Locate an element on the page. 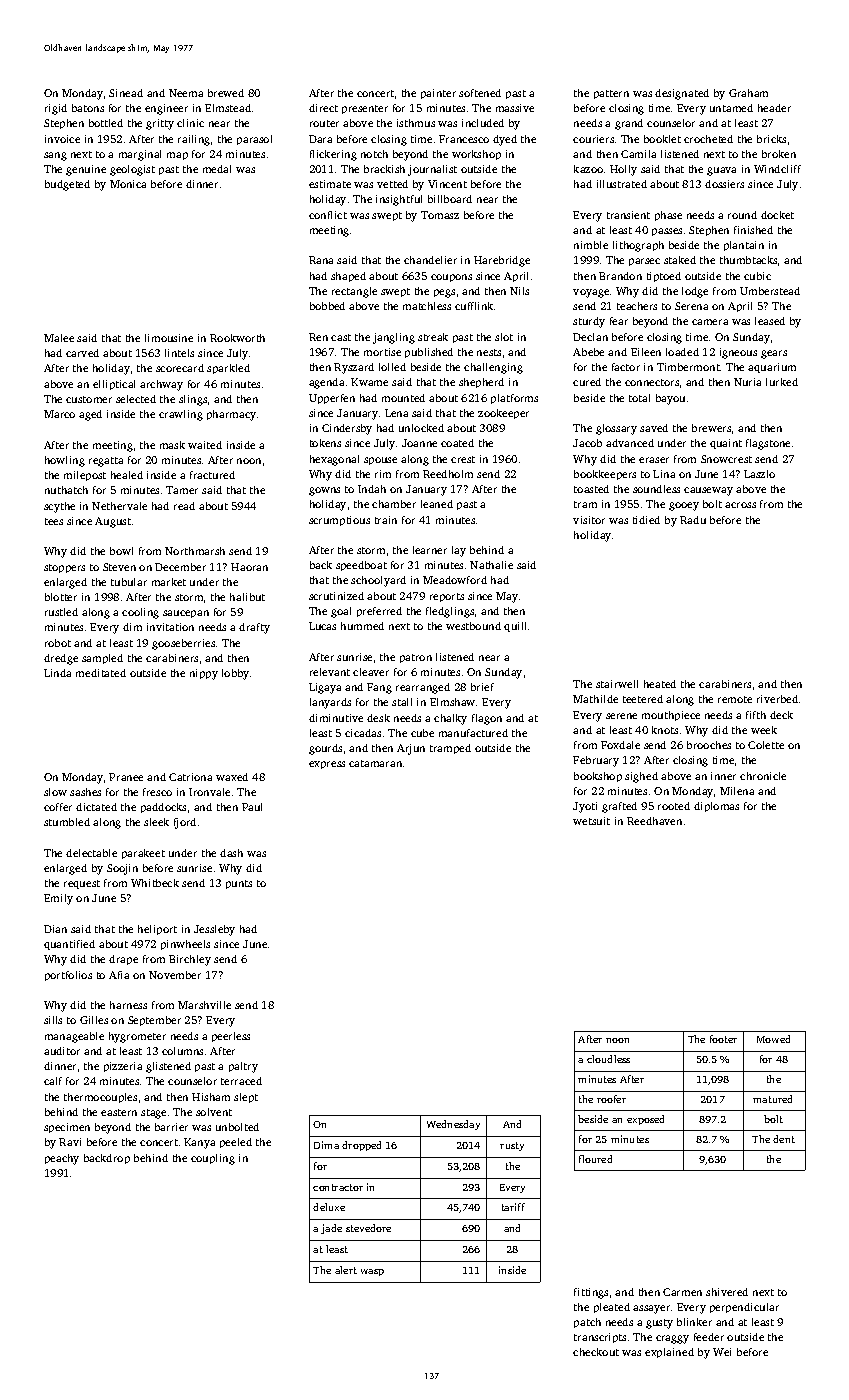 Image resolution: width=849 pixels, height=1400 pixels. Laszlo is located at coordinates (759, 474).
